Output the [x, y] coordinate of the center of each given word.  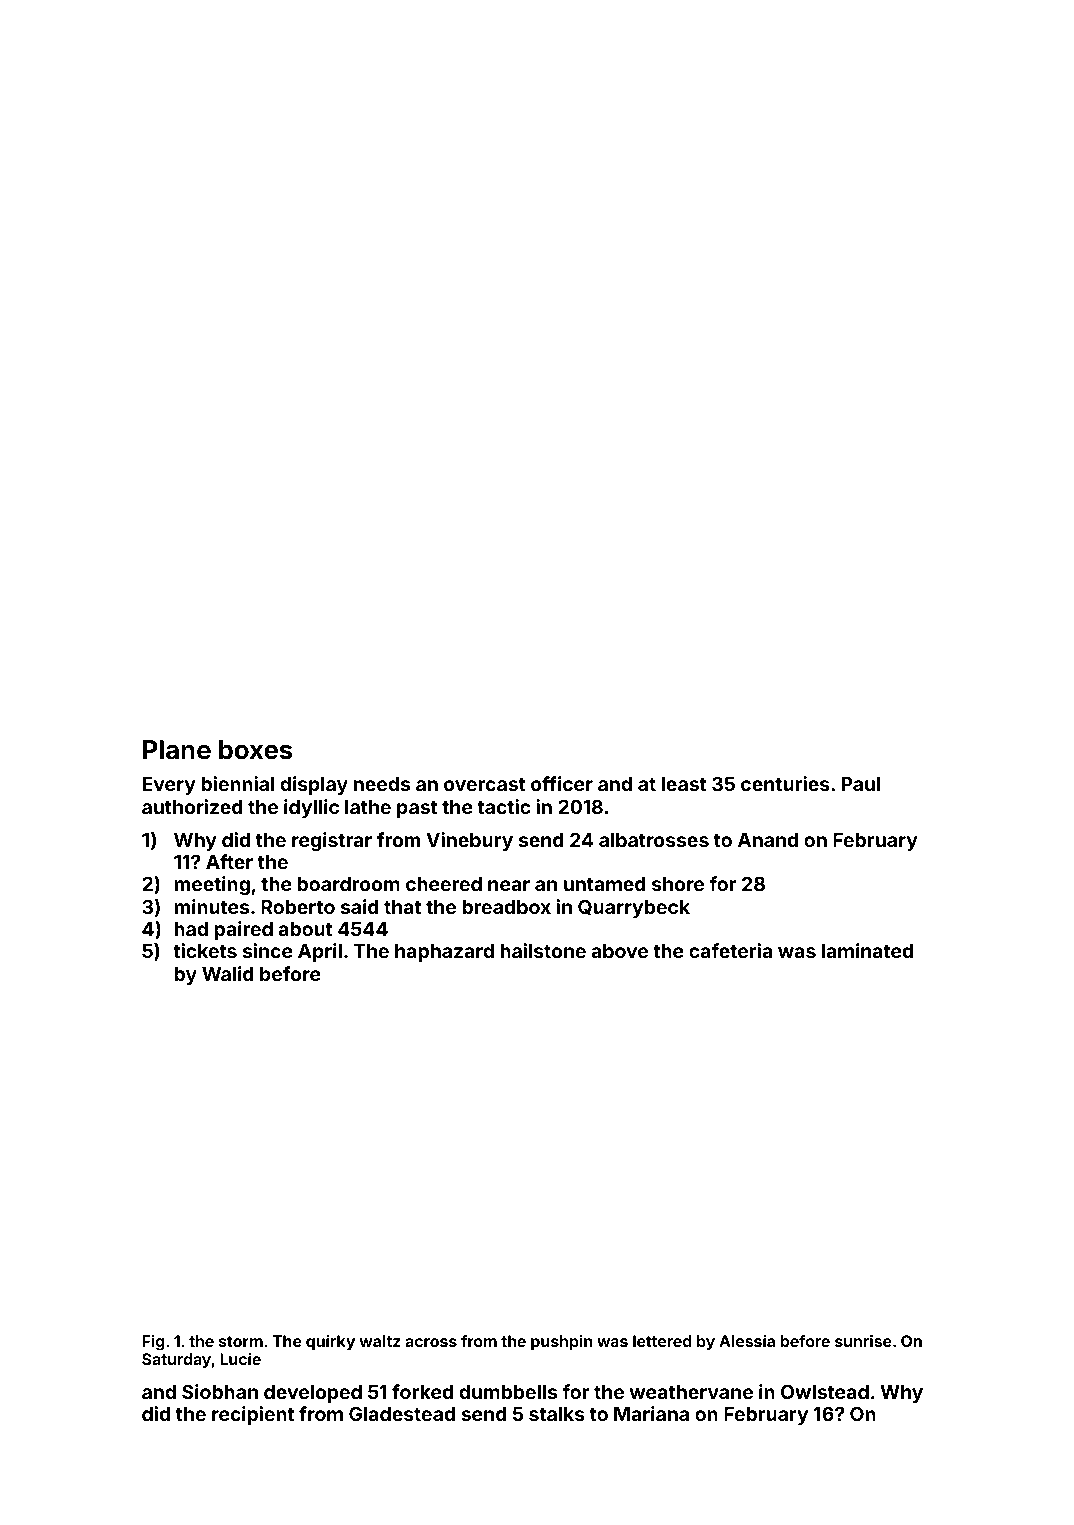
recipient [253, 1415]
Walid [228, 973]
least [683, 784]
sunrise [863, 1341]
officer [562, 783]
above [619, 951]
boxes [255, 750]
